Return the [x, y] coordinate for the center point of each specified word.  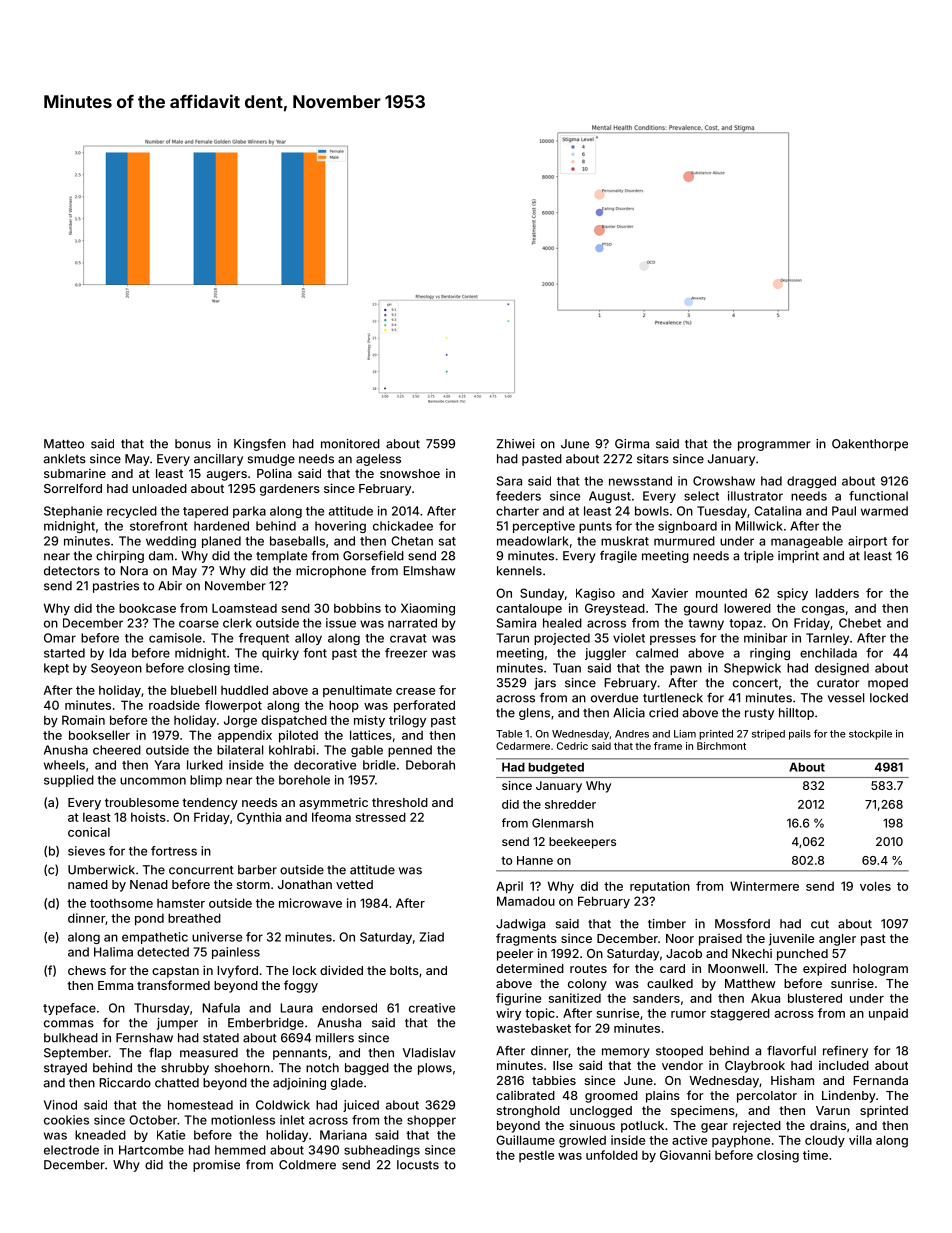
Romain [83, 720]
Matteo [64, 444]
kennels [519, 571]
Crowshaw [724, 481]
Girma [632, 444]
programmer [774, 446]
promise [216, 1166]
